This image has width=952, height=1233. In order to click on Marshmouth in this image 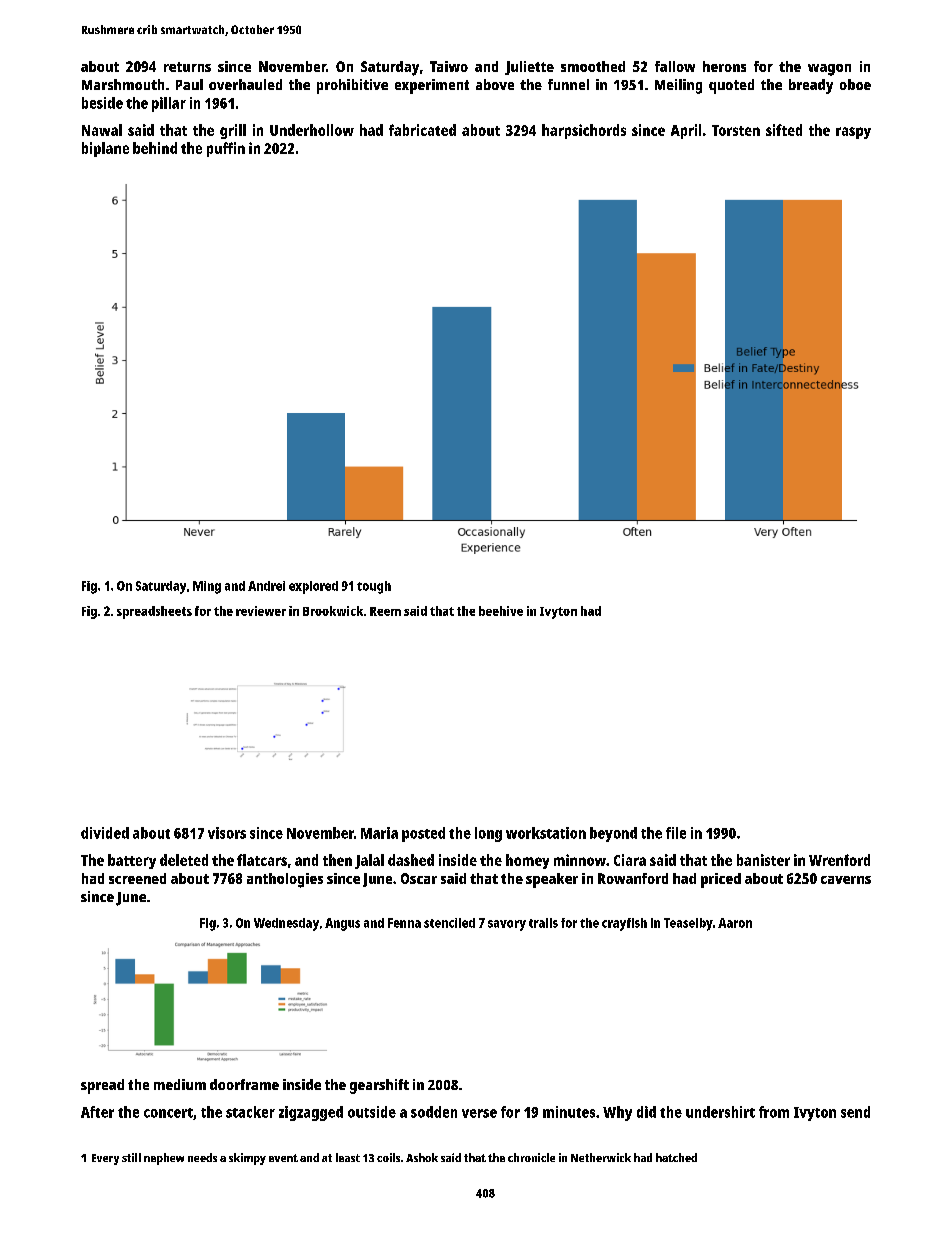, I will do `click(123, 84)`.
